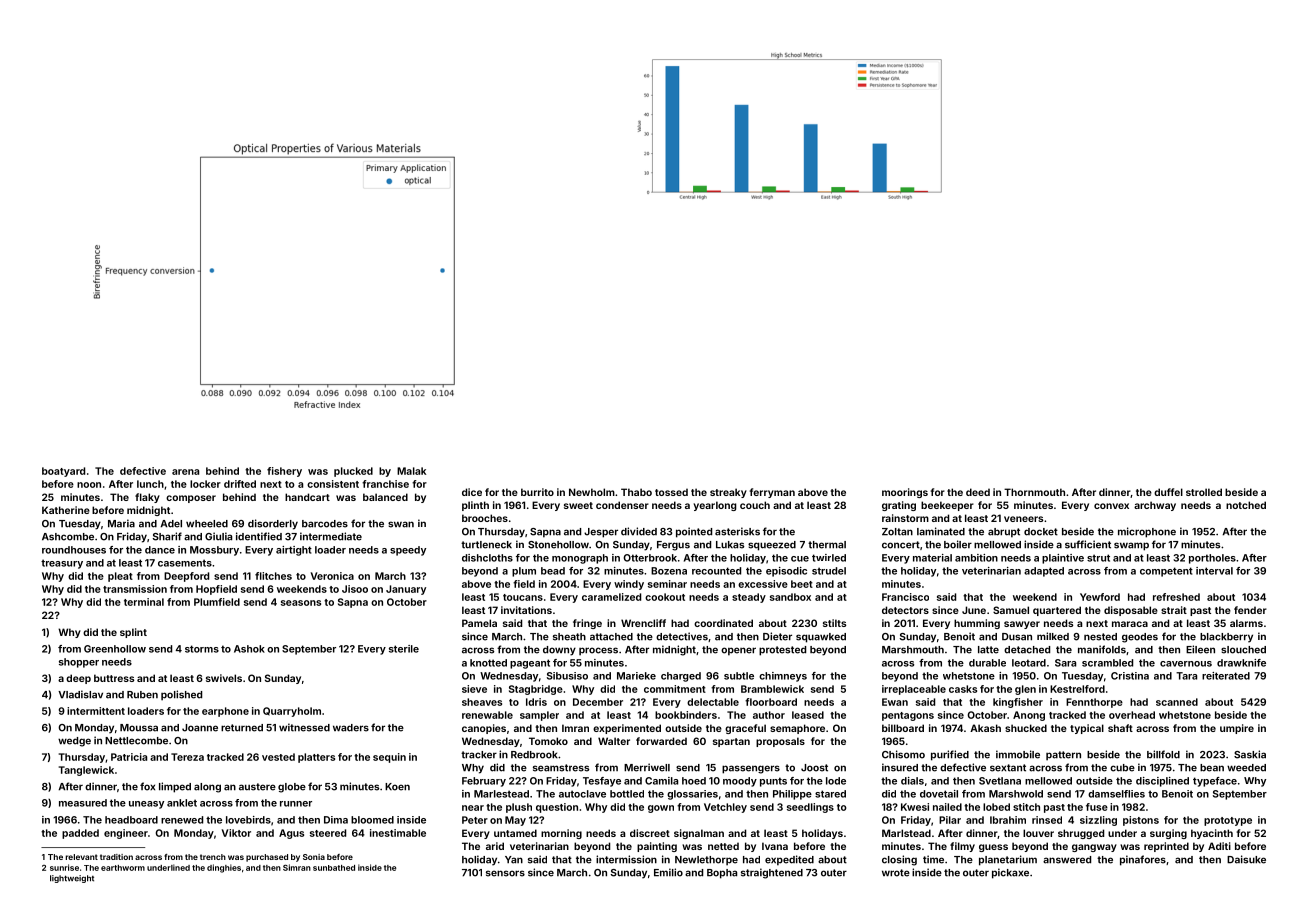  Describe the element at coordinates (135, 589) in the screenshot. I see `transmission` at that location.
